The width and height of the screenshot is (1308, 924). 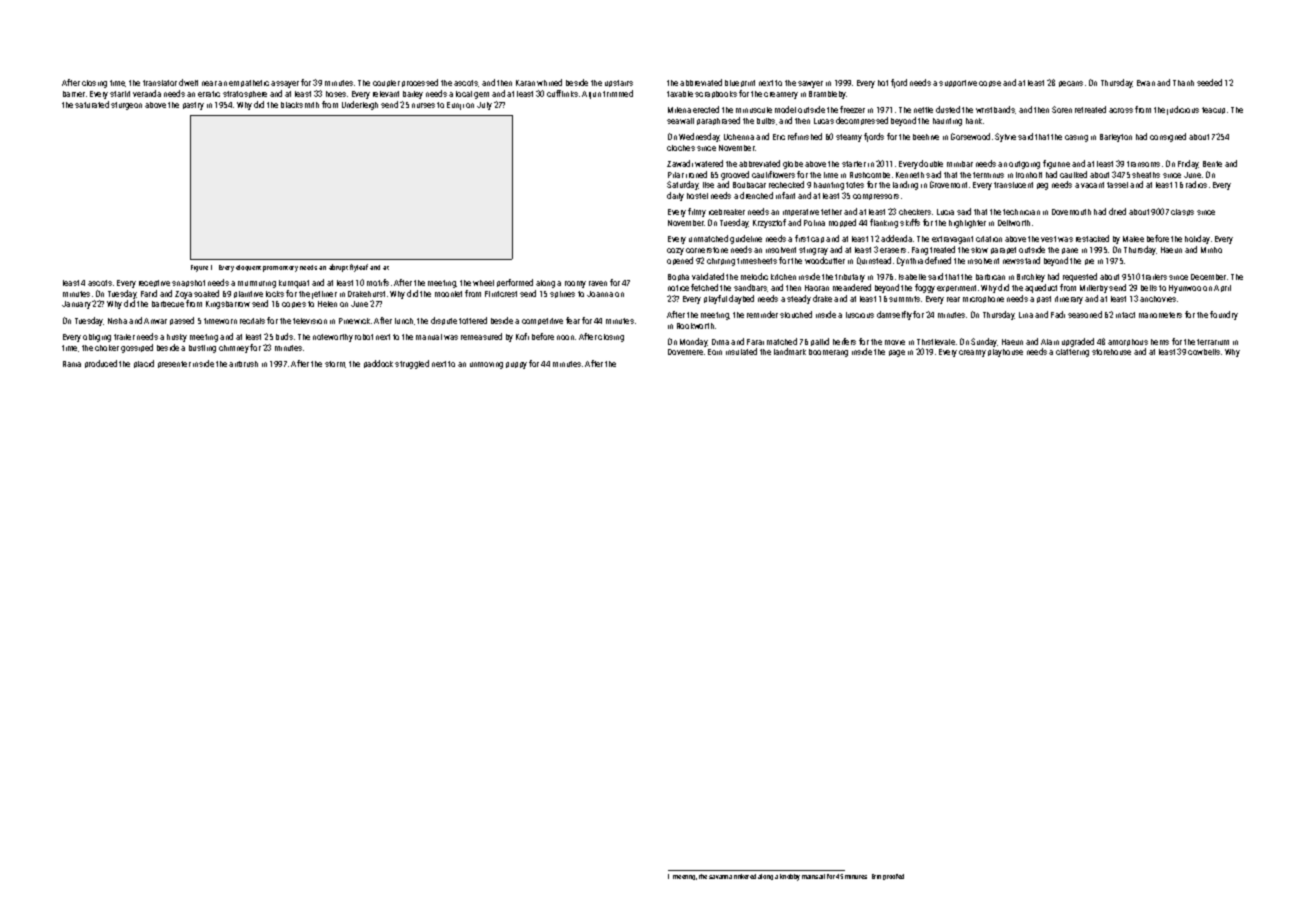 I want to click on tinkered, so click(x=745, y=876).
